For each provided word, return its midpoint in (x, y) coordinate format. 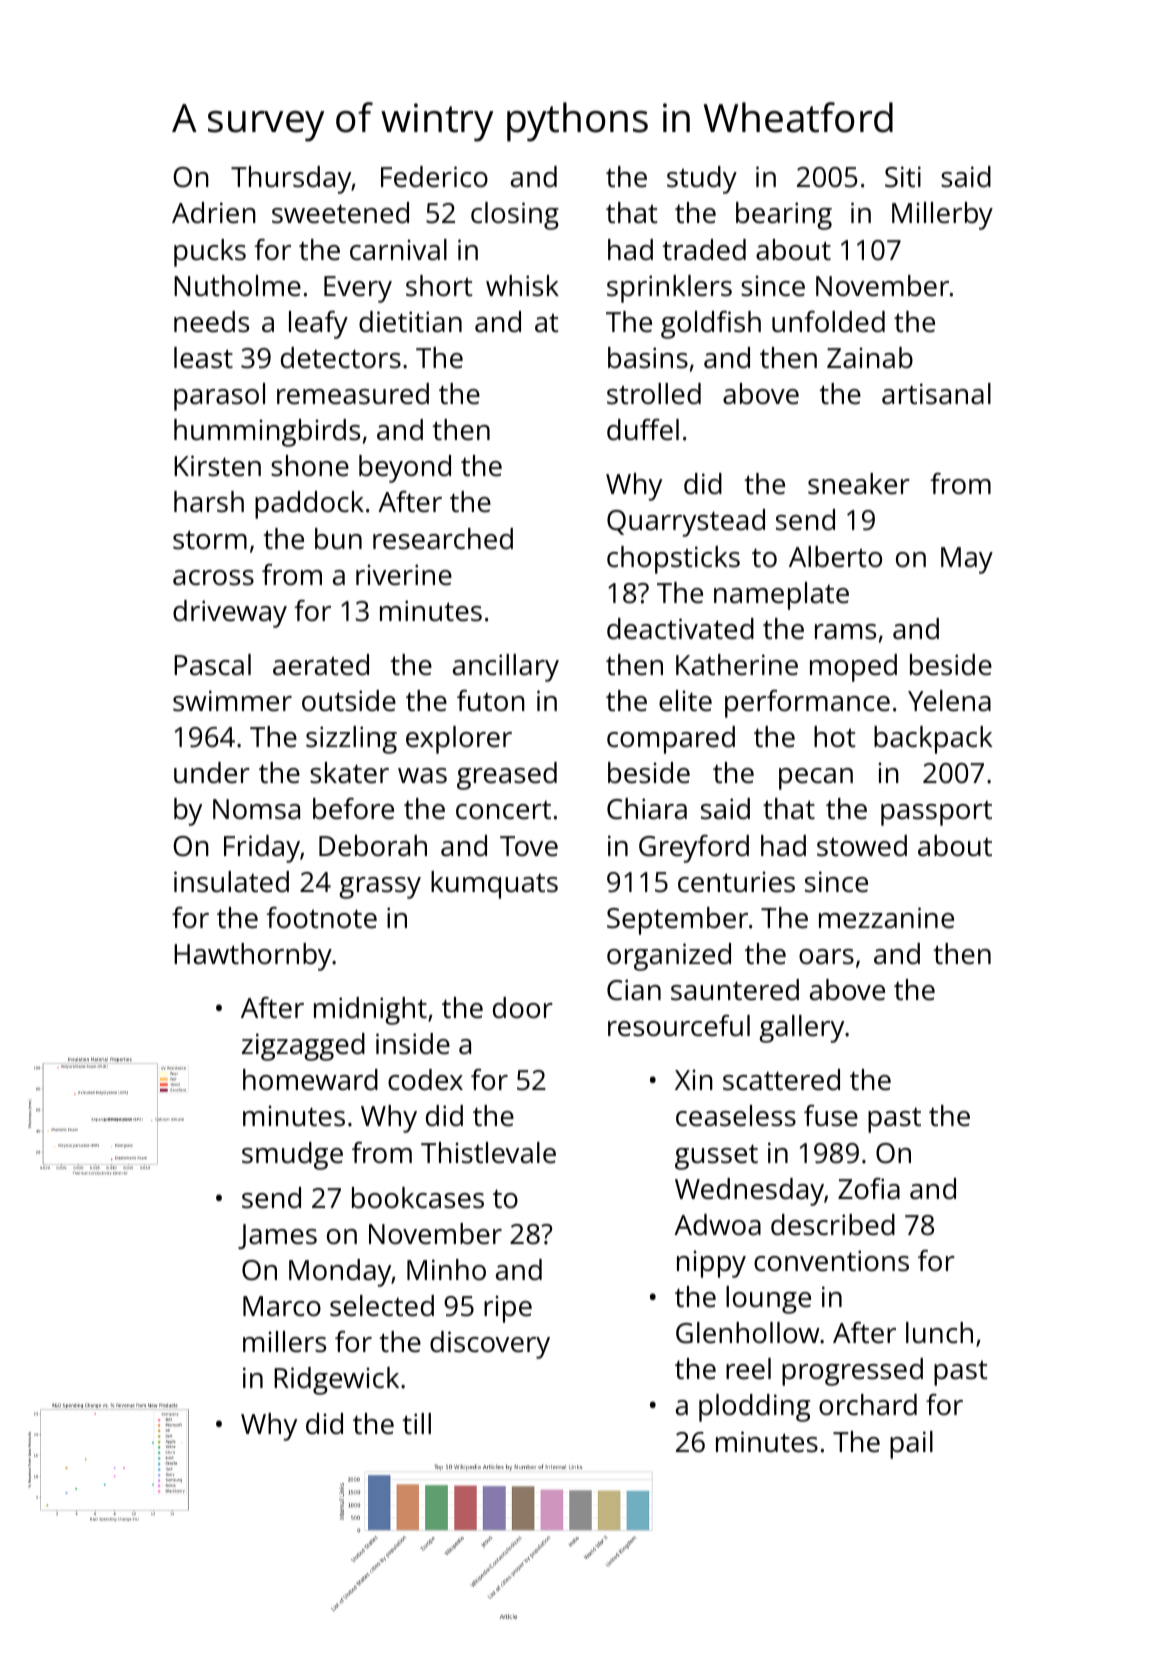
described (833, 1225)
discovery (490, 1345)
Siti (903, 177)
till (416, 1423)
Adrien (214, 213)
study (702, 180)
